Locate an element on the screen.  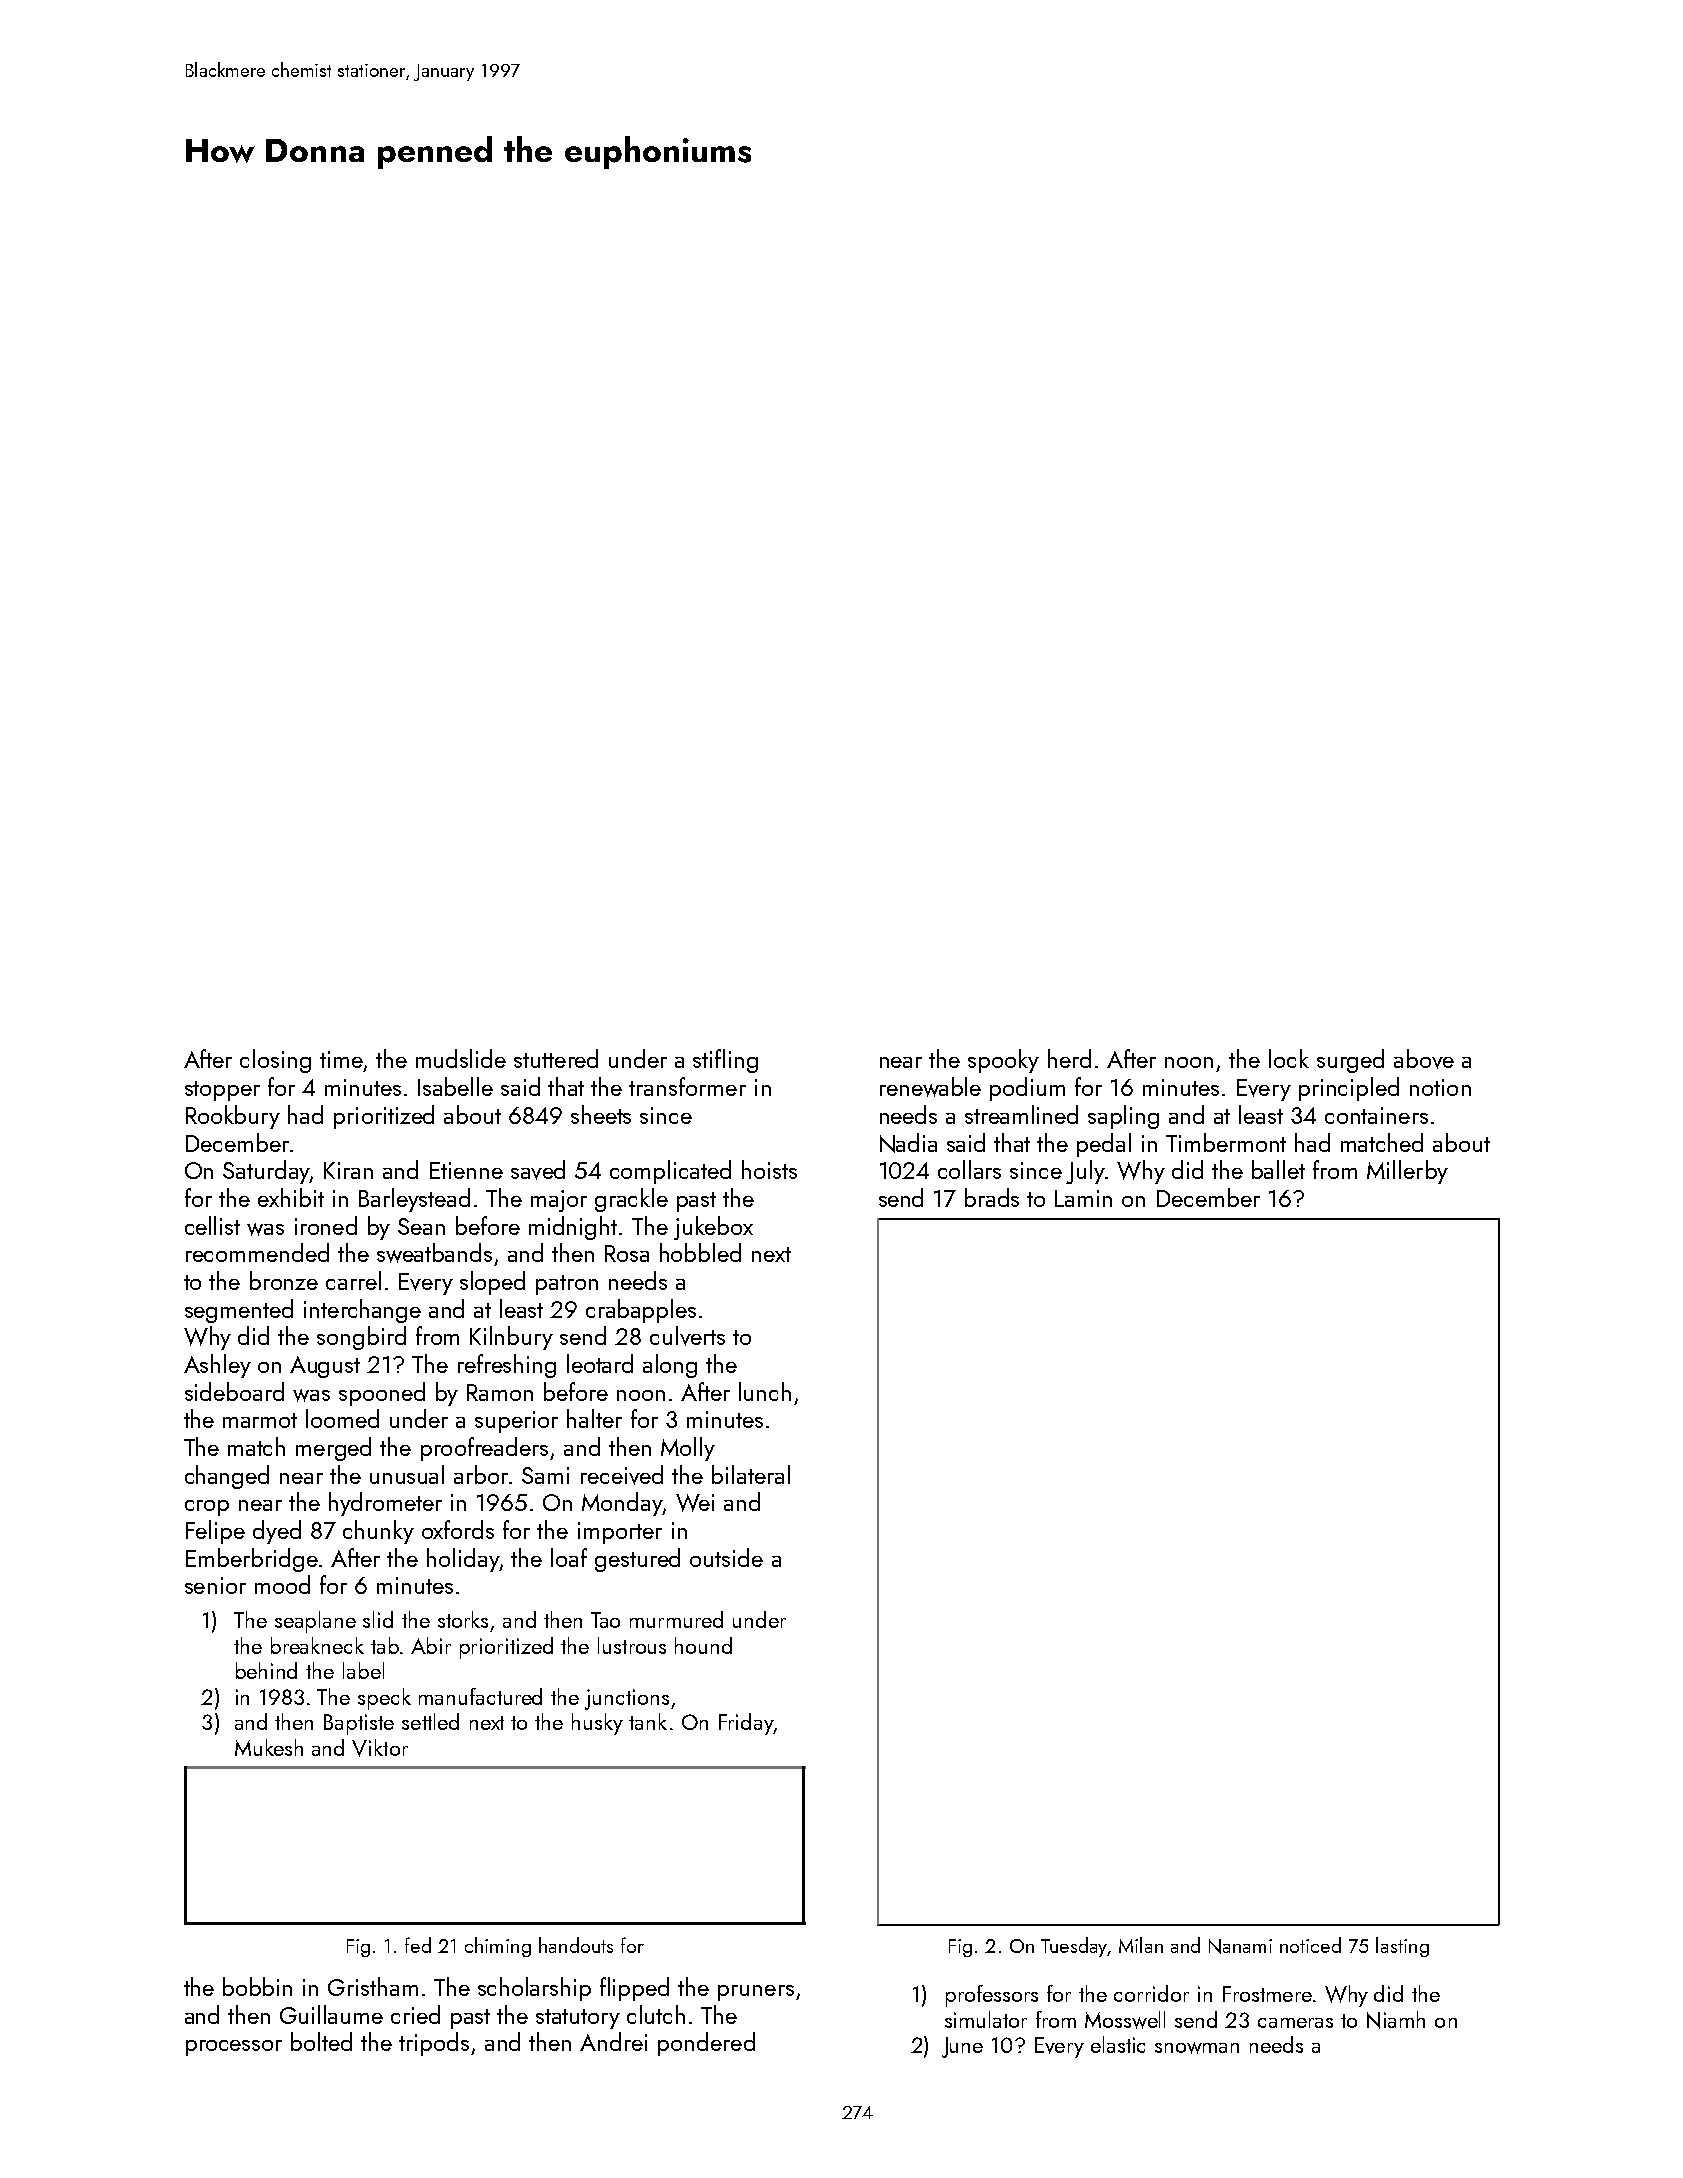
closing is located at coordinates (275, 1061).
